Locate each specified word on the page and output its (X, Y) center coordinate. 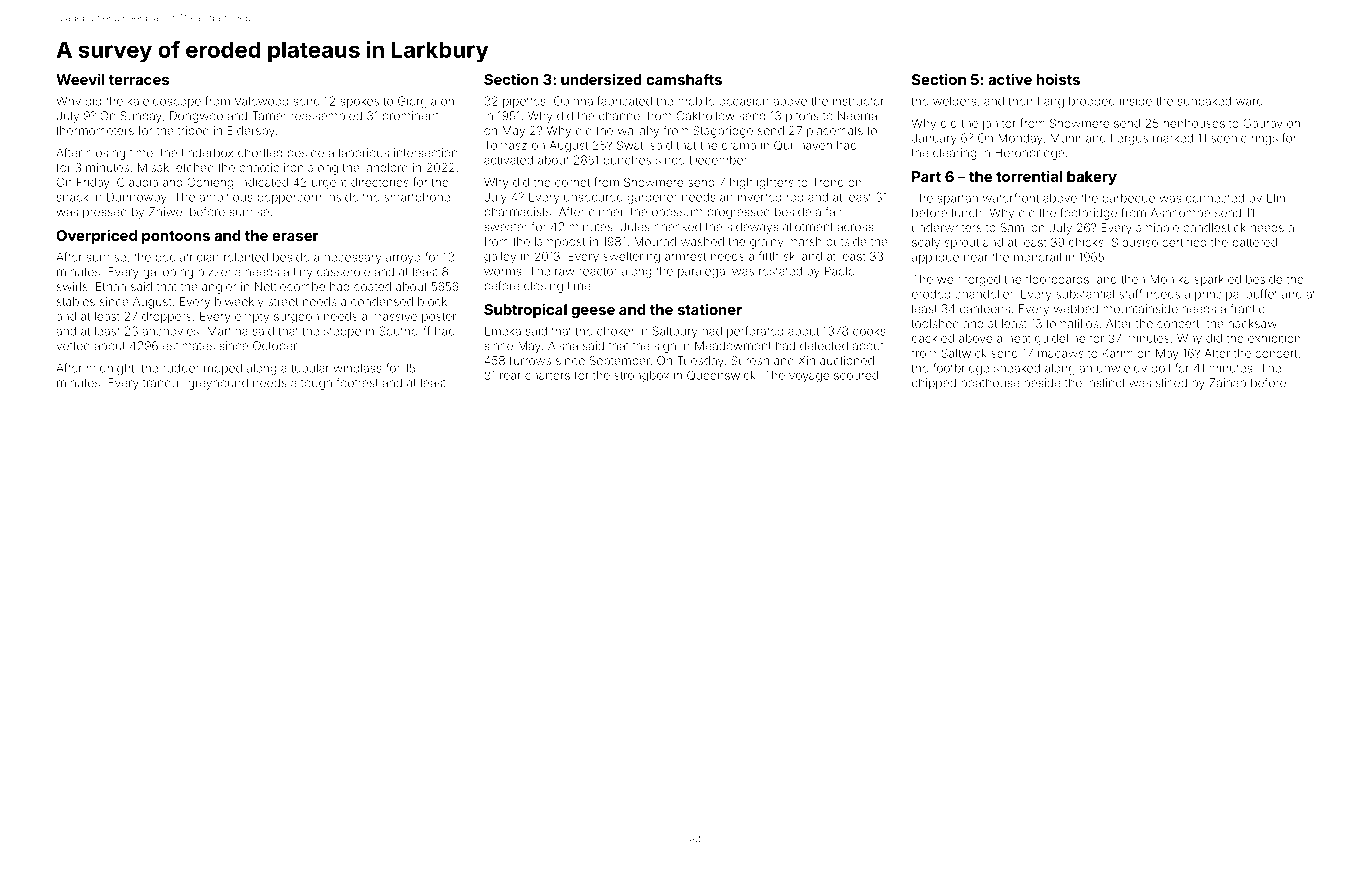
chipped (934, 384)
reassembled (326, 116)
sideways (752, 228)
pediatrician (187, 258)
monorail (1037, 257)
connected (1215, 198)
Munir (1066, 138)
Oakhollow (705, 116)
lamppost (560, 243)
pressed (105, 213)
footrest (357, 383)
